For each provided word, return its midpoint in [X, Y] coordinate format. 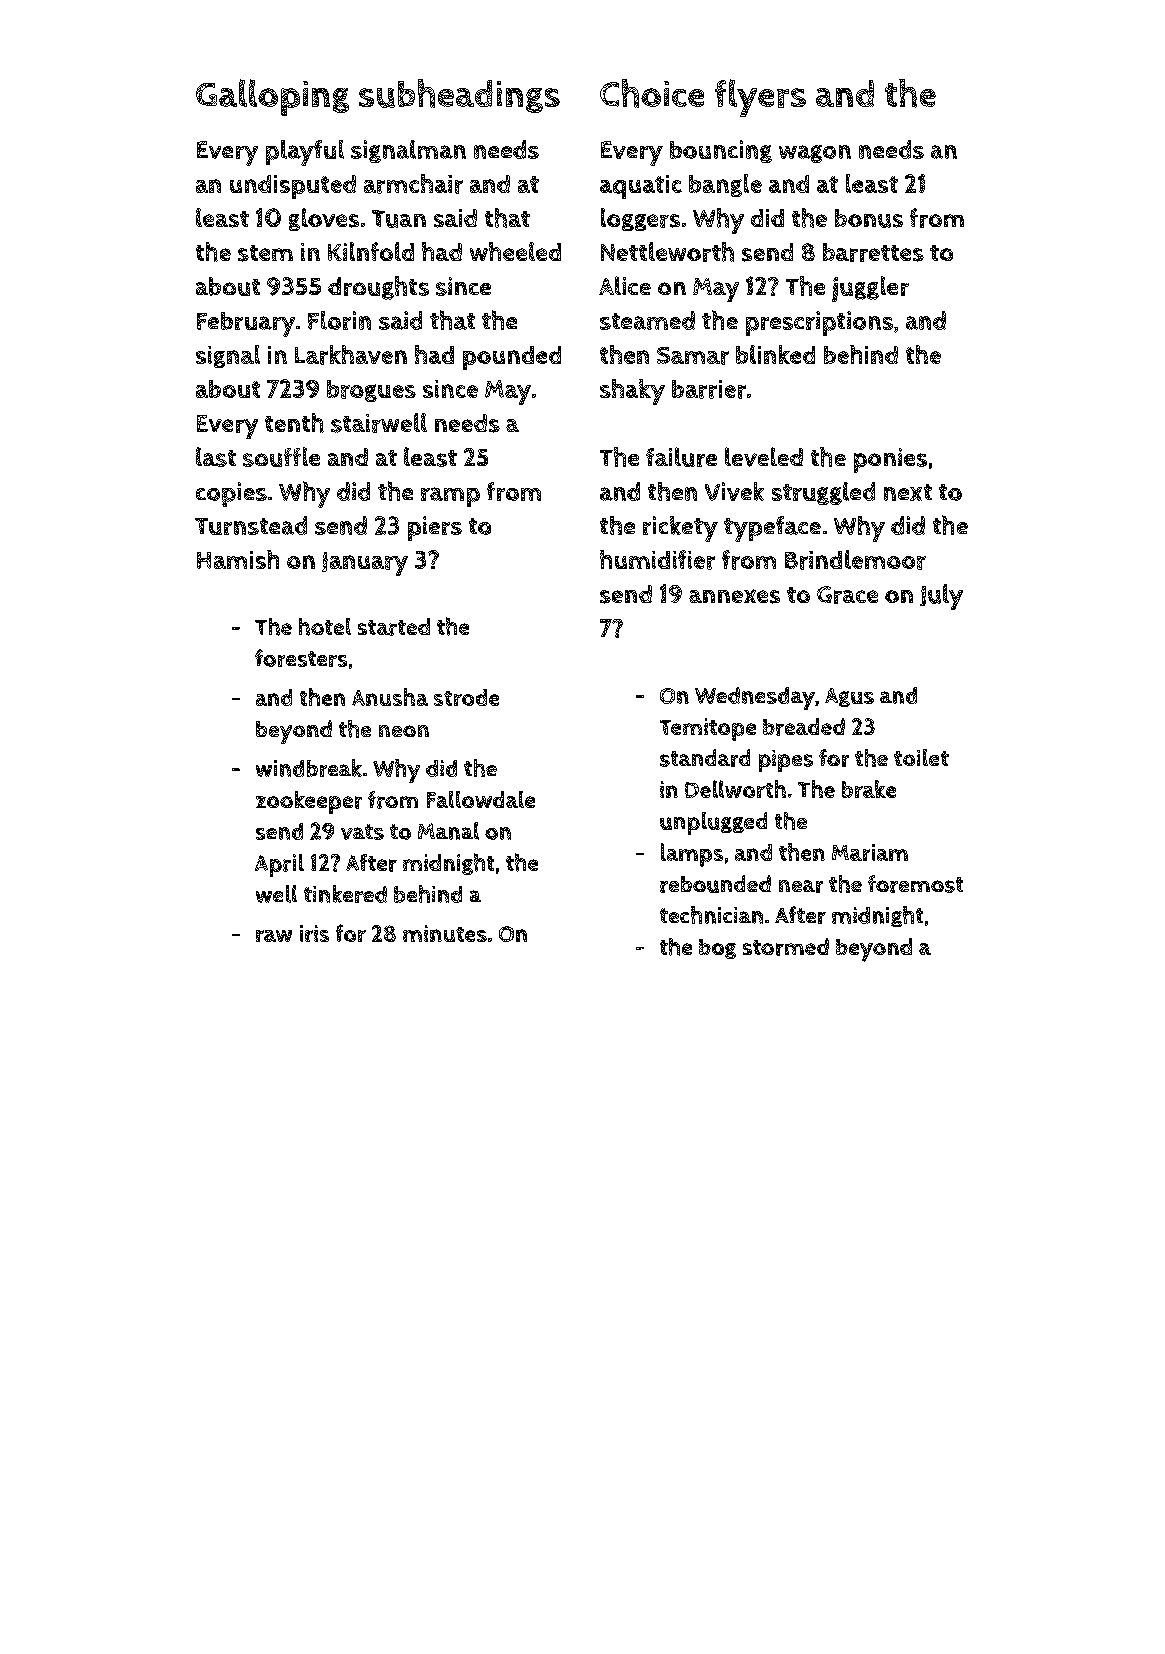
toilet [921, 757]
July [941, 597]
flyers [760, 98]
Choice [652, 93]
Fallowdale [481, 799]
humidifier [657, 560]
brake [869, 789]
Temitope [708, 729]
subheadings [459, 96]
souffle [281, 457]
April [279, 865]
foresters [301, 658]
